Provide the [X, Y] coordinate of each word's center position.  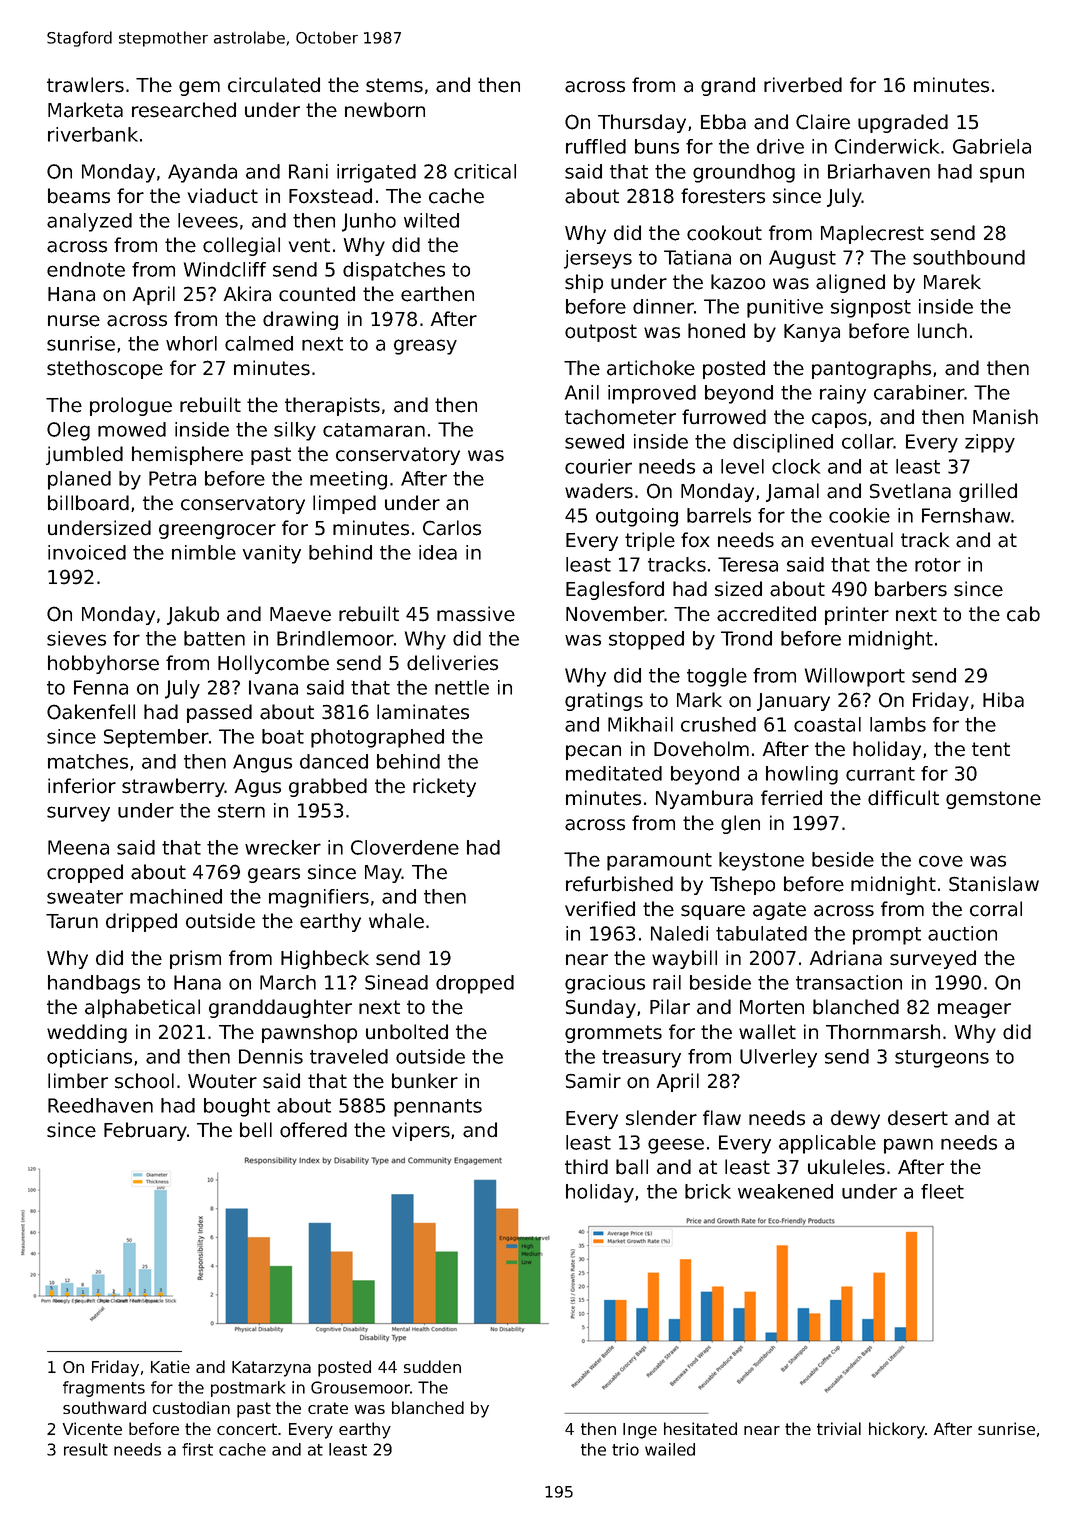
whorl [191, 343]
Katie [170, 1366]
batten [214, 638]
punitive [785, 308]
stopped [646, 640]
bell [256, 1130]
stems [394, 85]
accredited [766, 614]
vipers [421, 1131]
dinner [663, 306]
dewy [855, 1119]
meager [974, 1010]
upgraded [903, 123]
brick [708, 1191]
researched [184, 110]
